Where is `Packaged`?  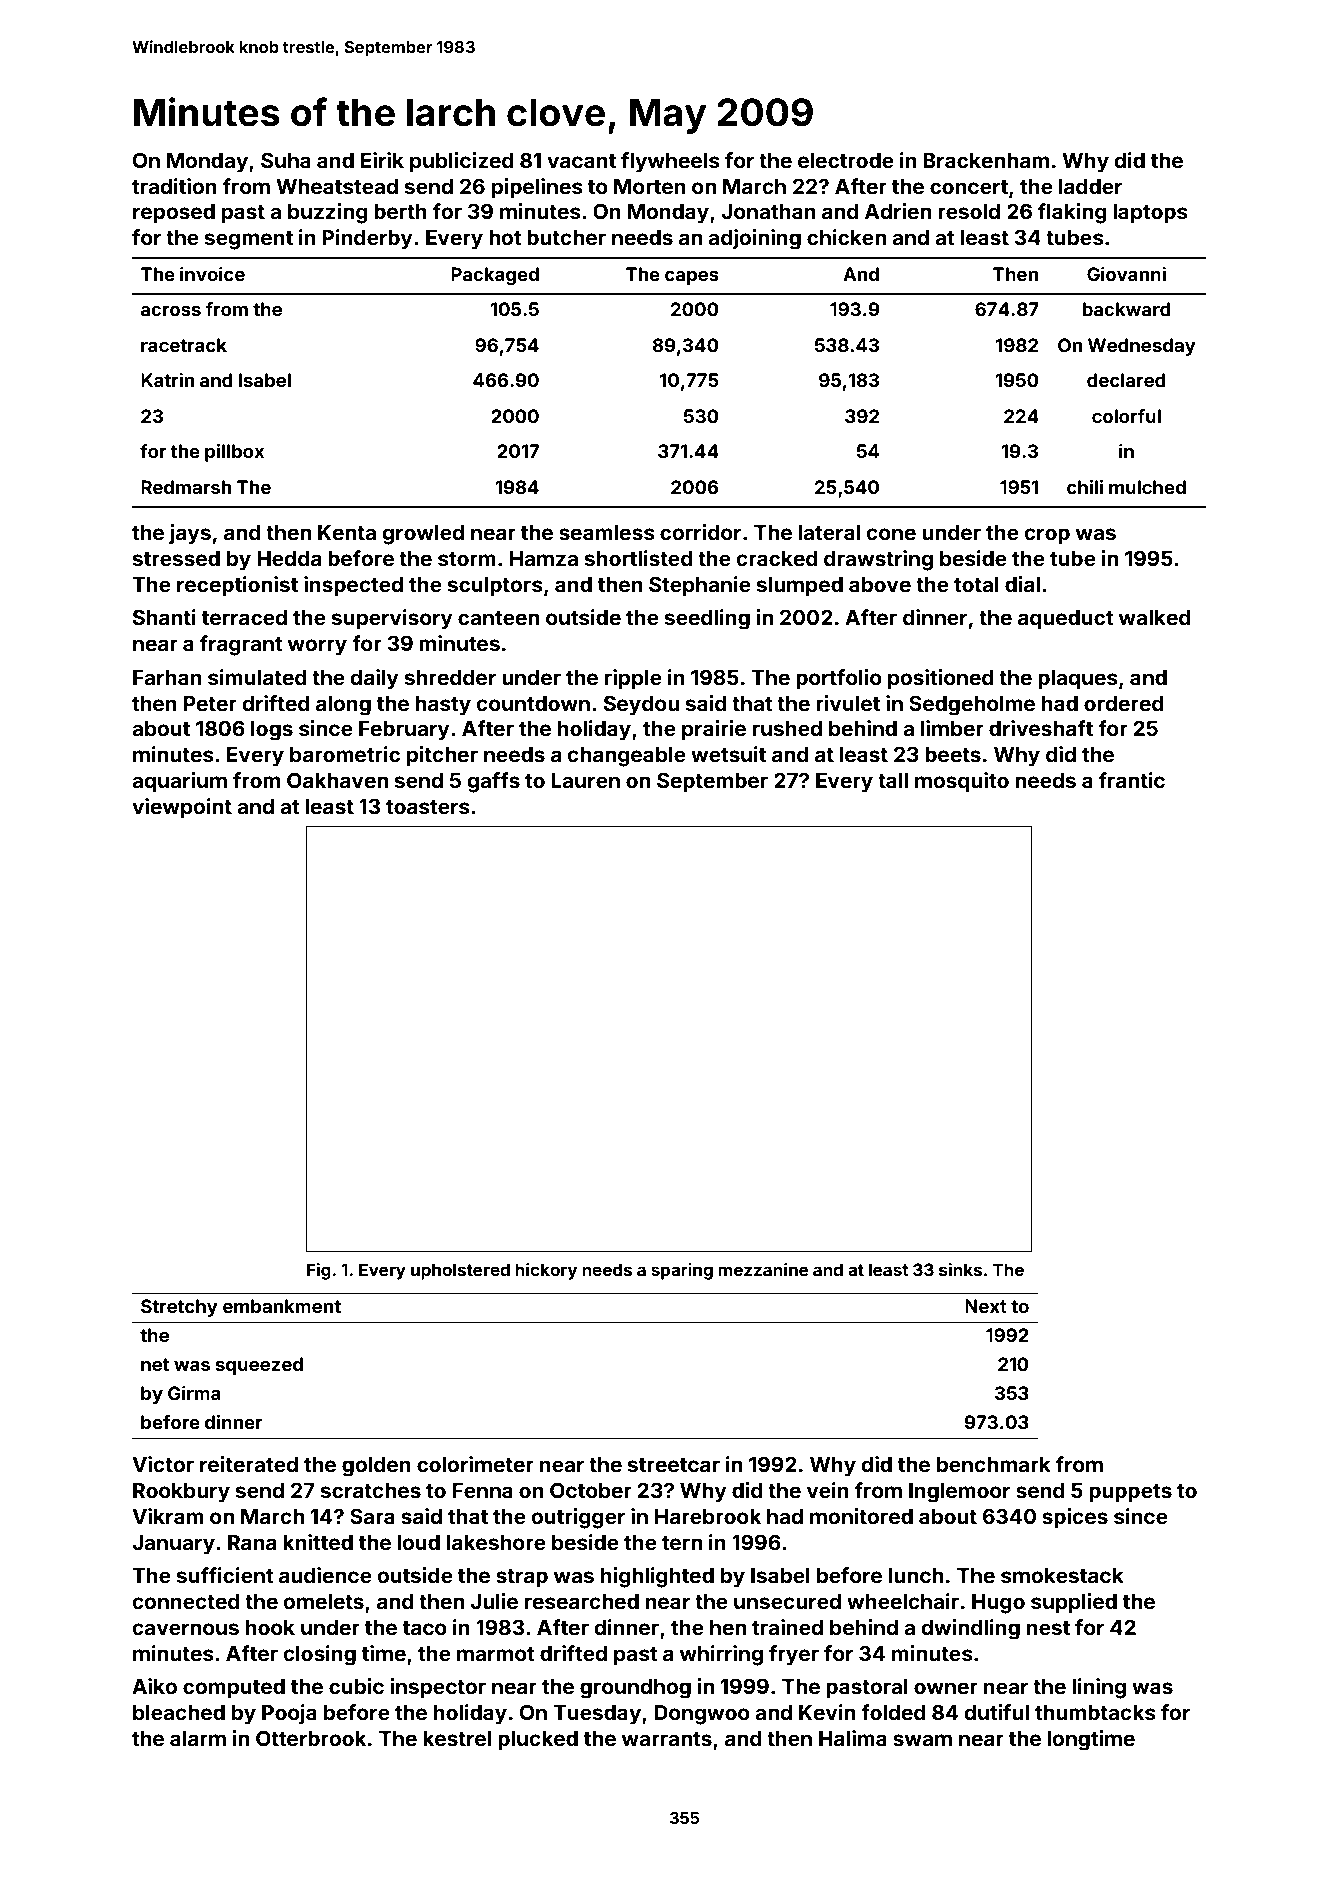 Packaged is located at coordinates (495, 276).
